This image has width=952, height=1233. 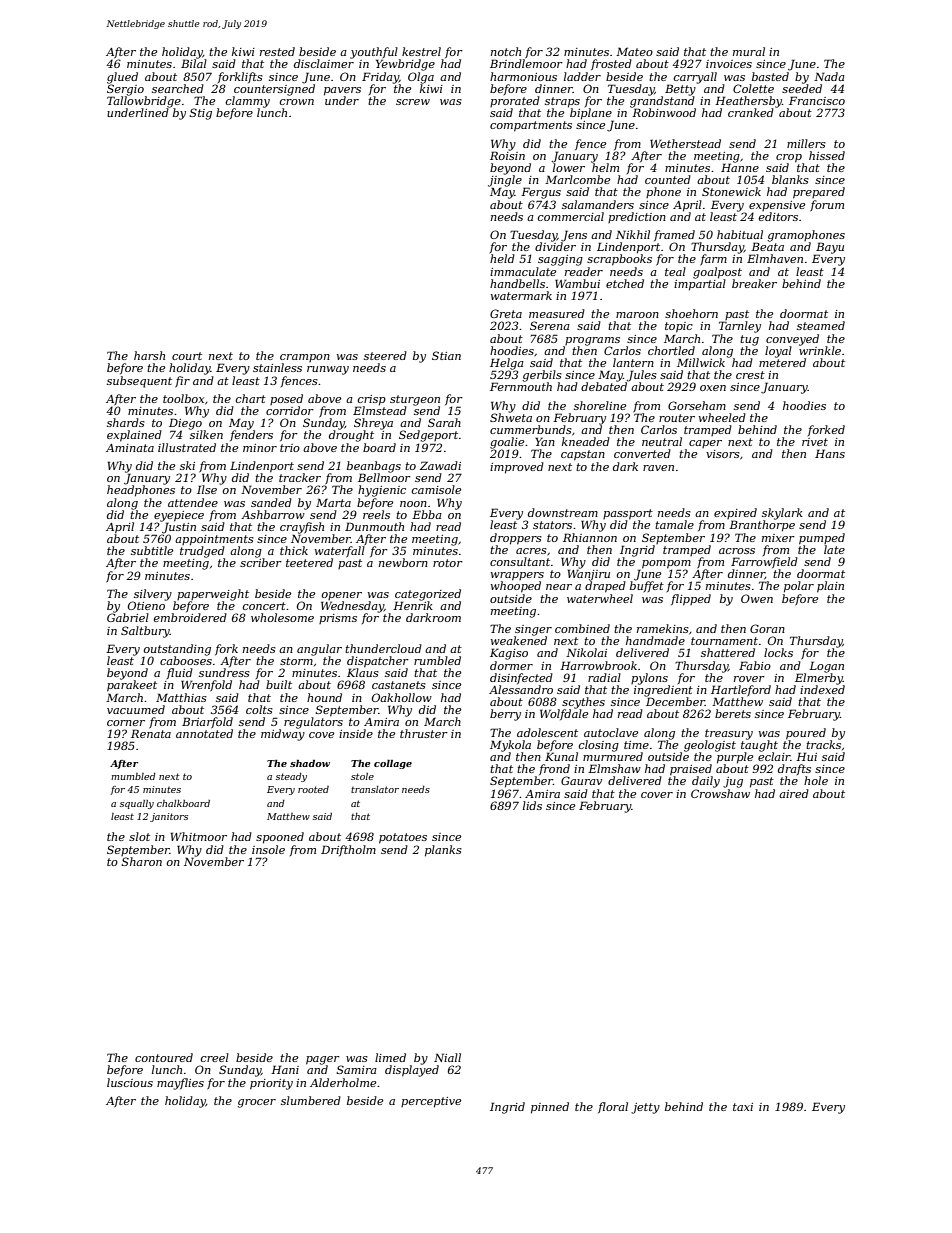 What do you see at coordinates (581, 780) in the image?
I see `Gaurav` at bounding box center [581, 780].
